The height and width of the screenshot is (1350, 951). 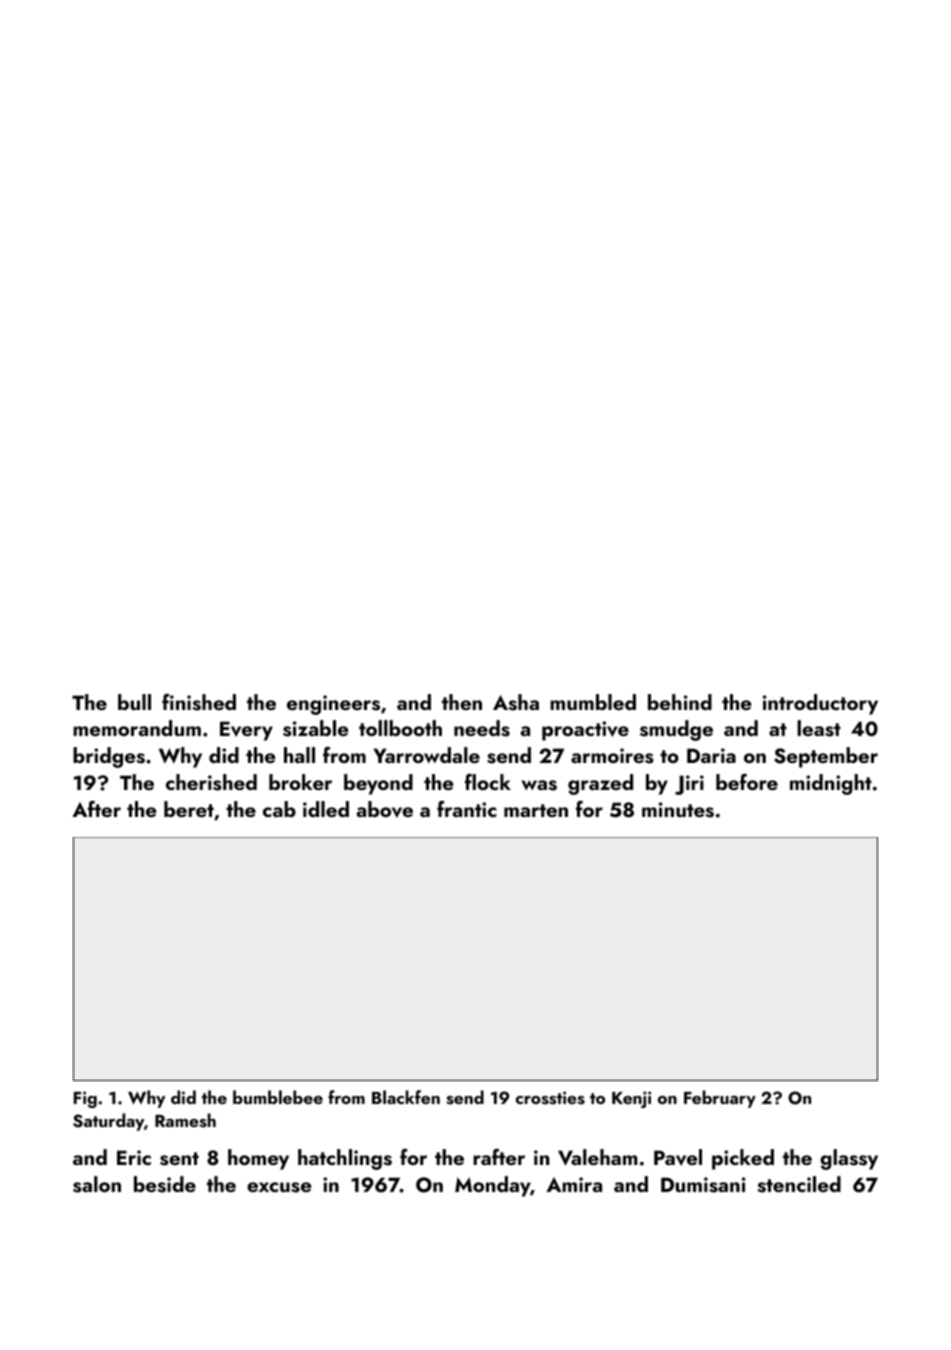 I want to click on Yarrowdale, so click(x=426, y=755).
